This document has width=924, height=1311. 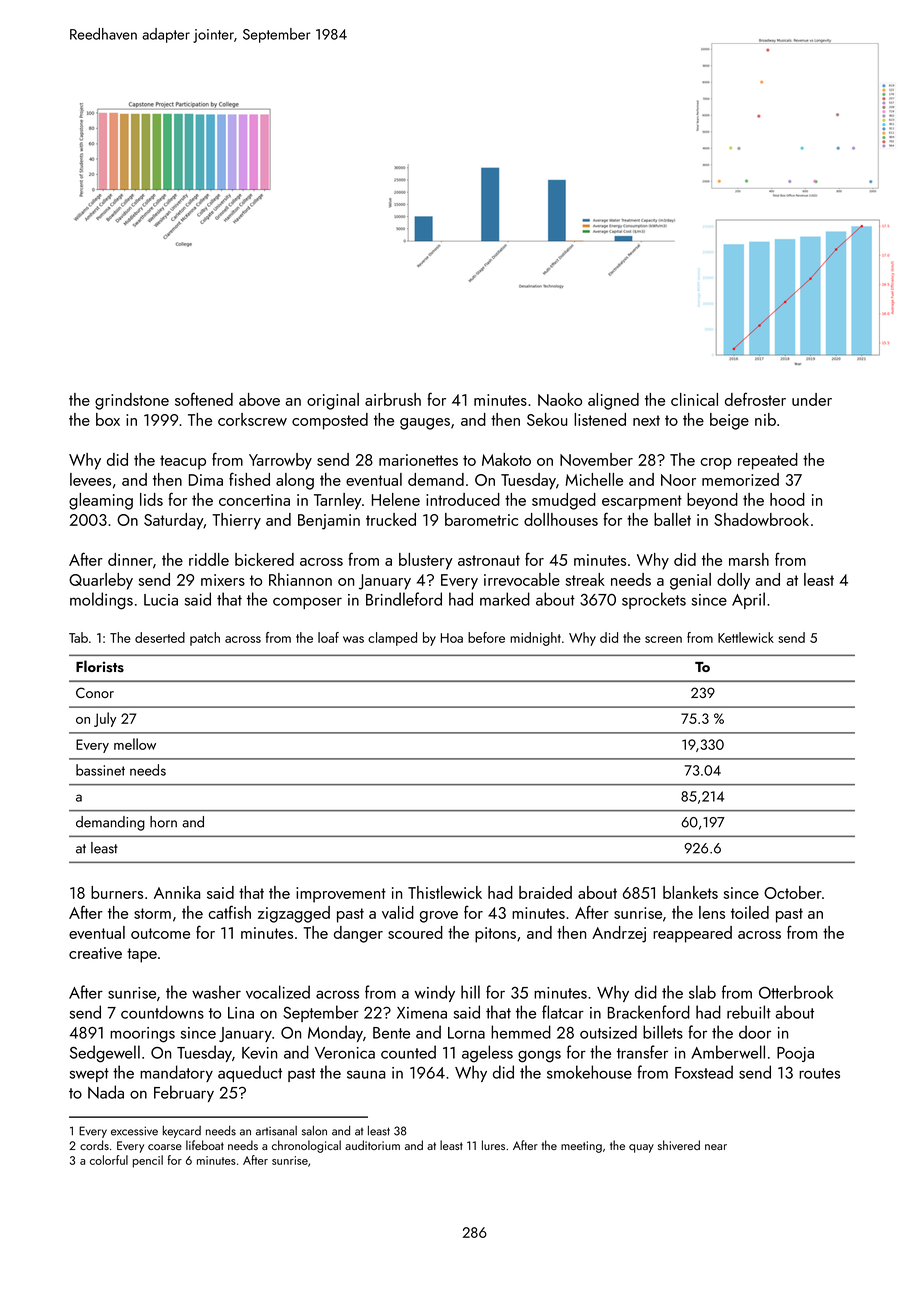 I want to click on Thistlewick, so click(x=445, y=892).
